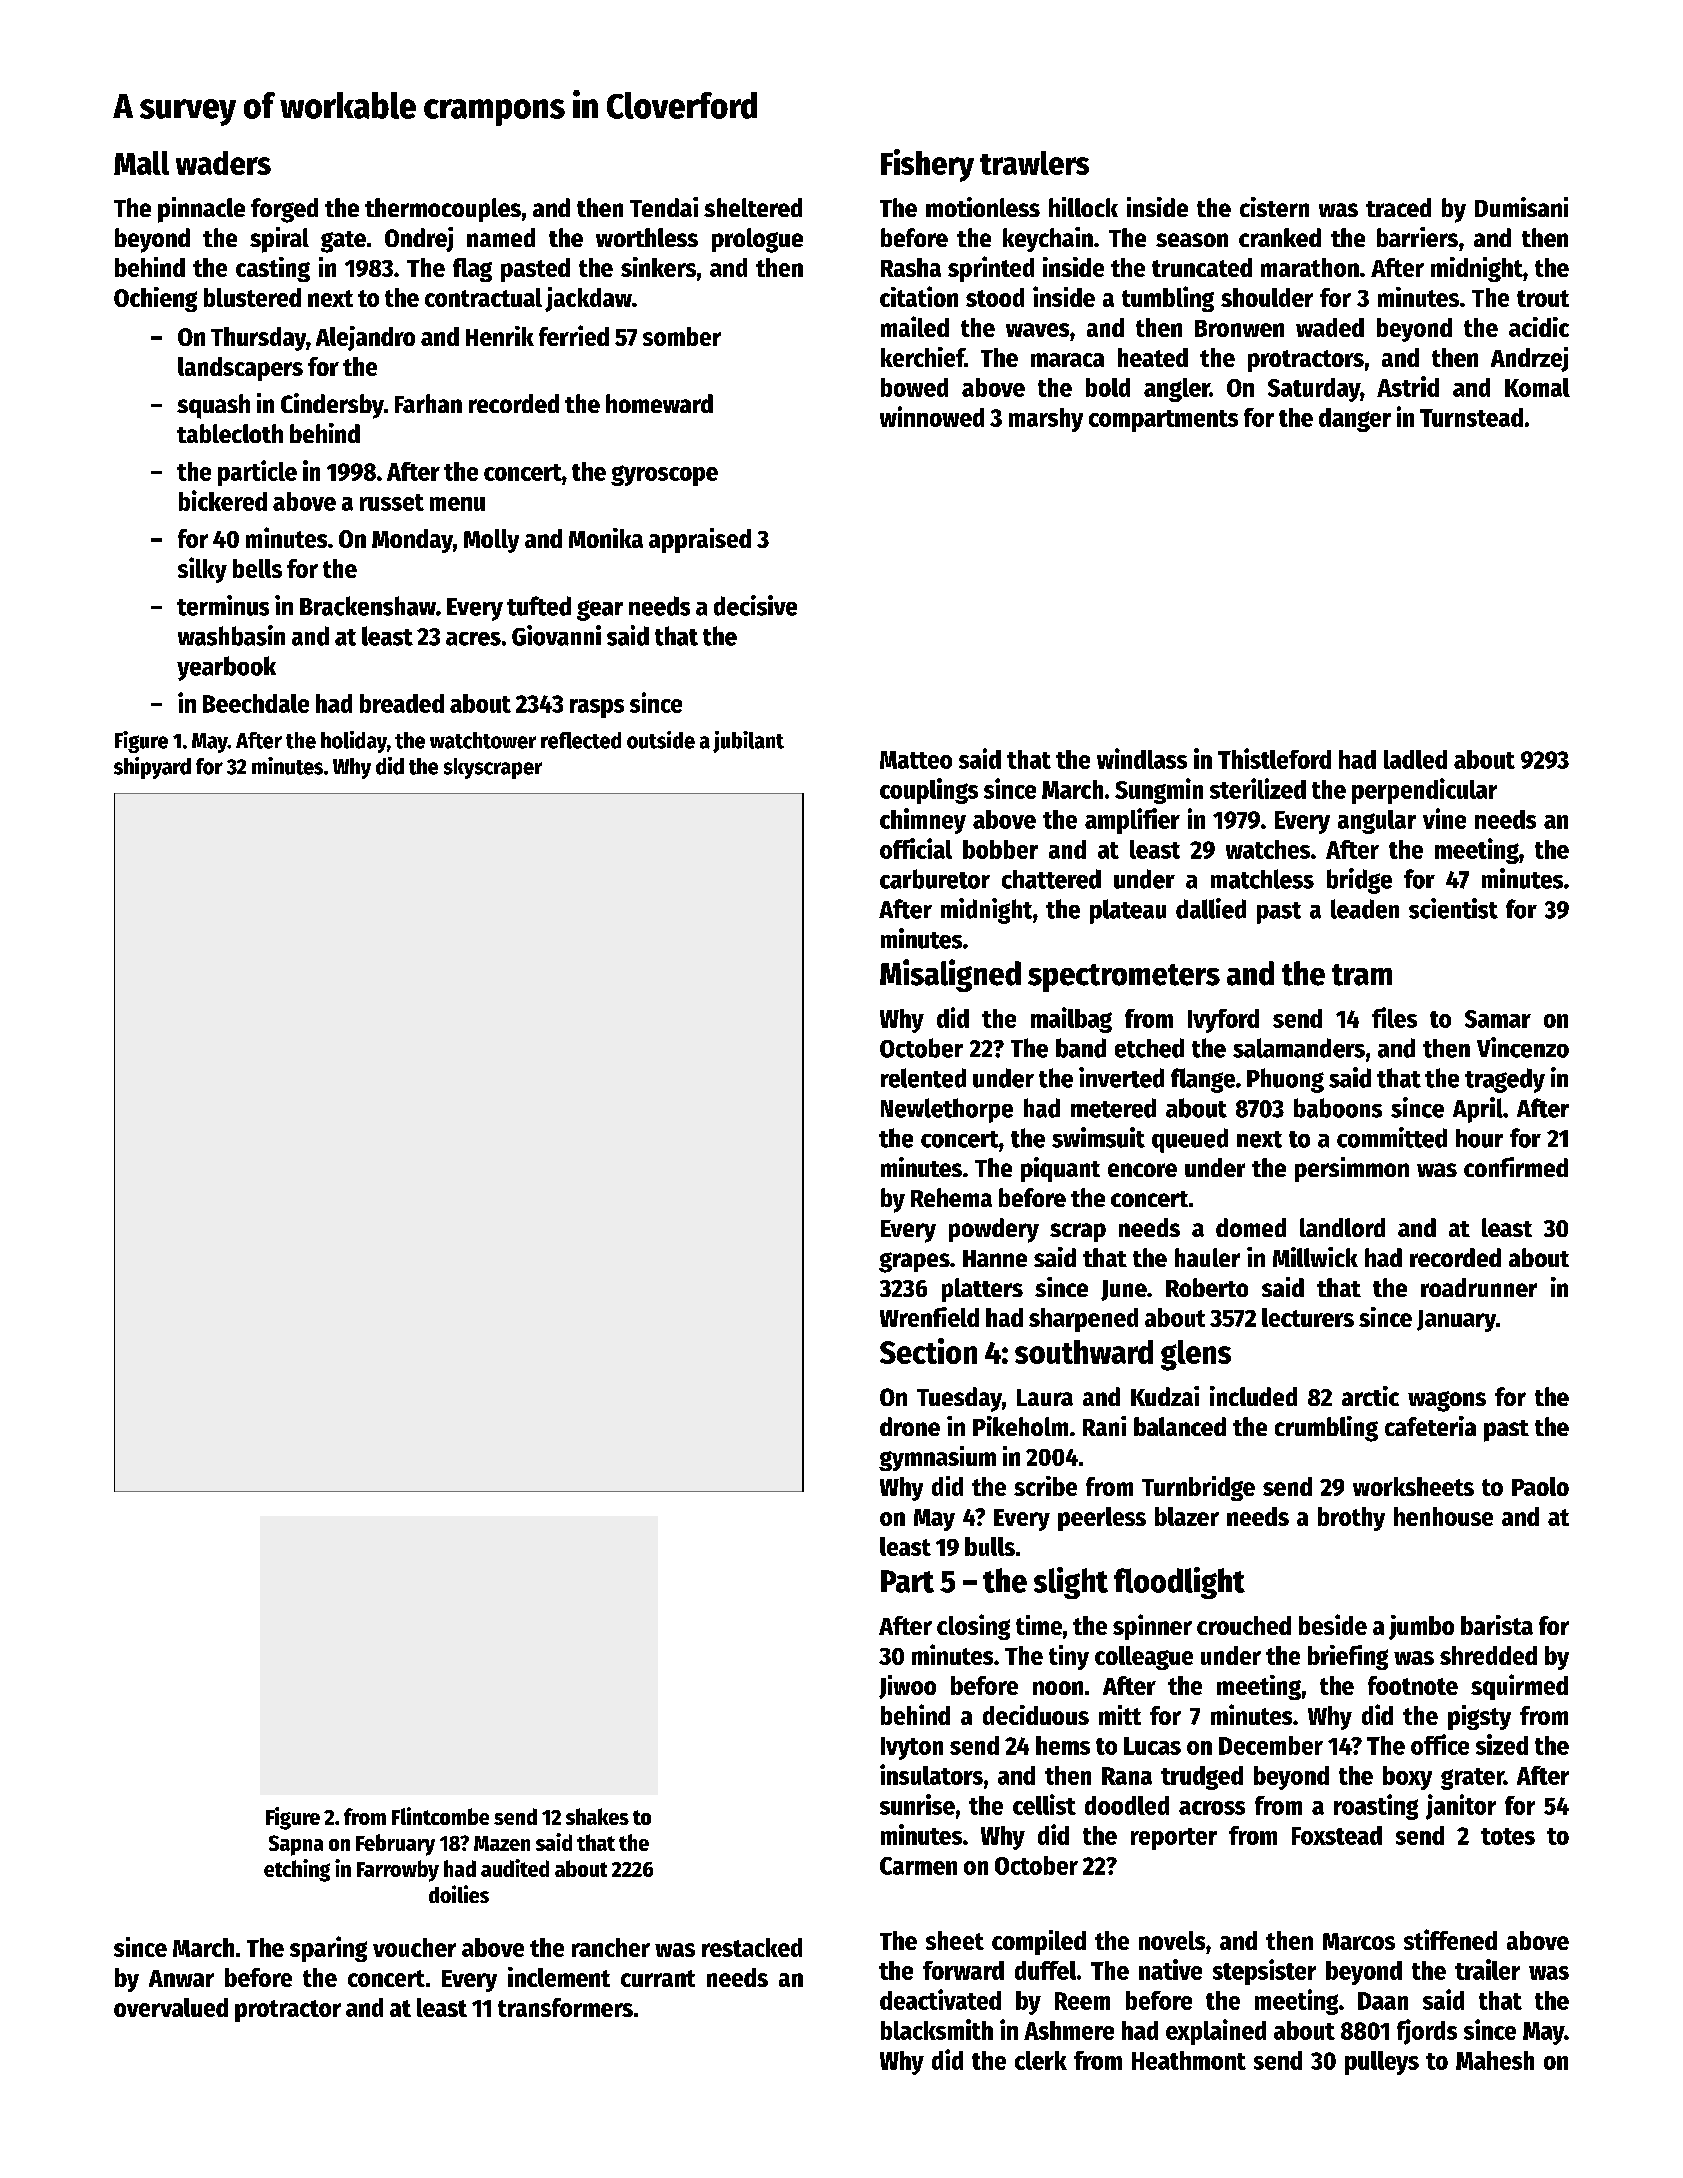 This screenshot has height=2178, width=1683. I want to click on Fishery, so click(927, 165).
